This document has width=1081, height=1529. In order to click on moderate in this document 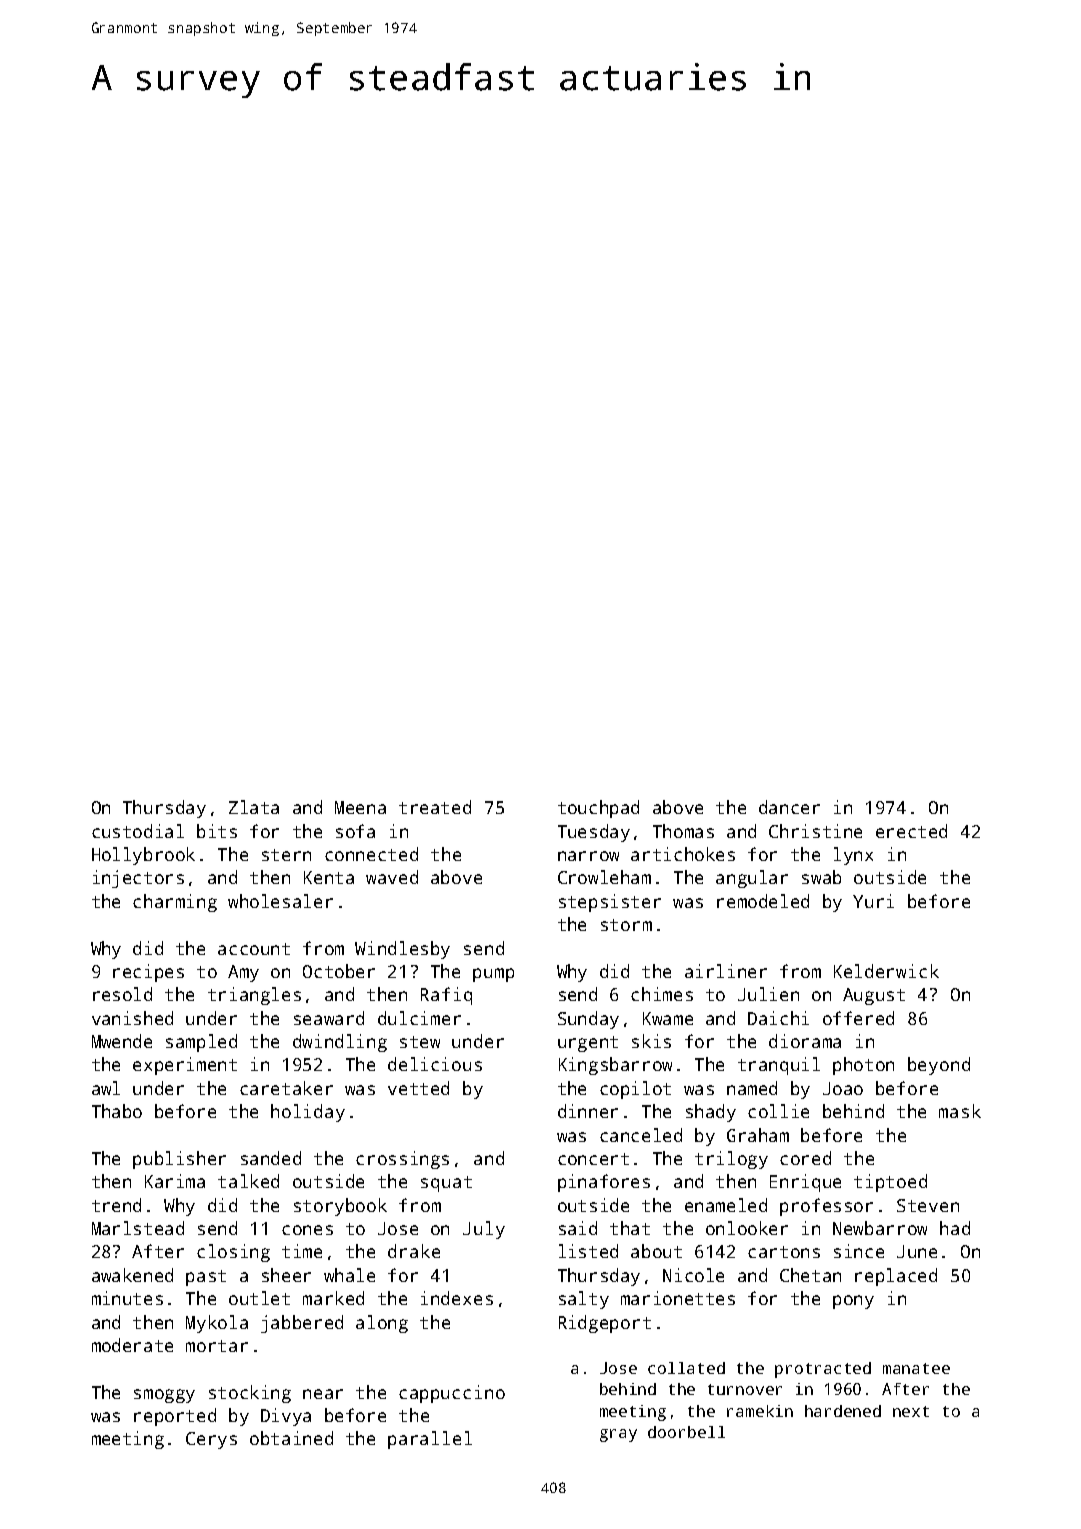, I will do `click(132, 1345)`.
